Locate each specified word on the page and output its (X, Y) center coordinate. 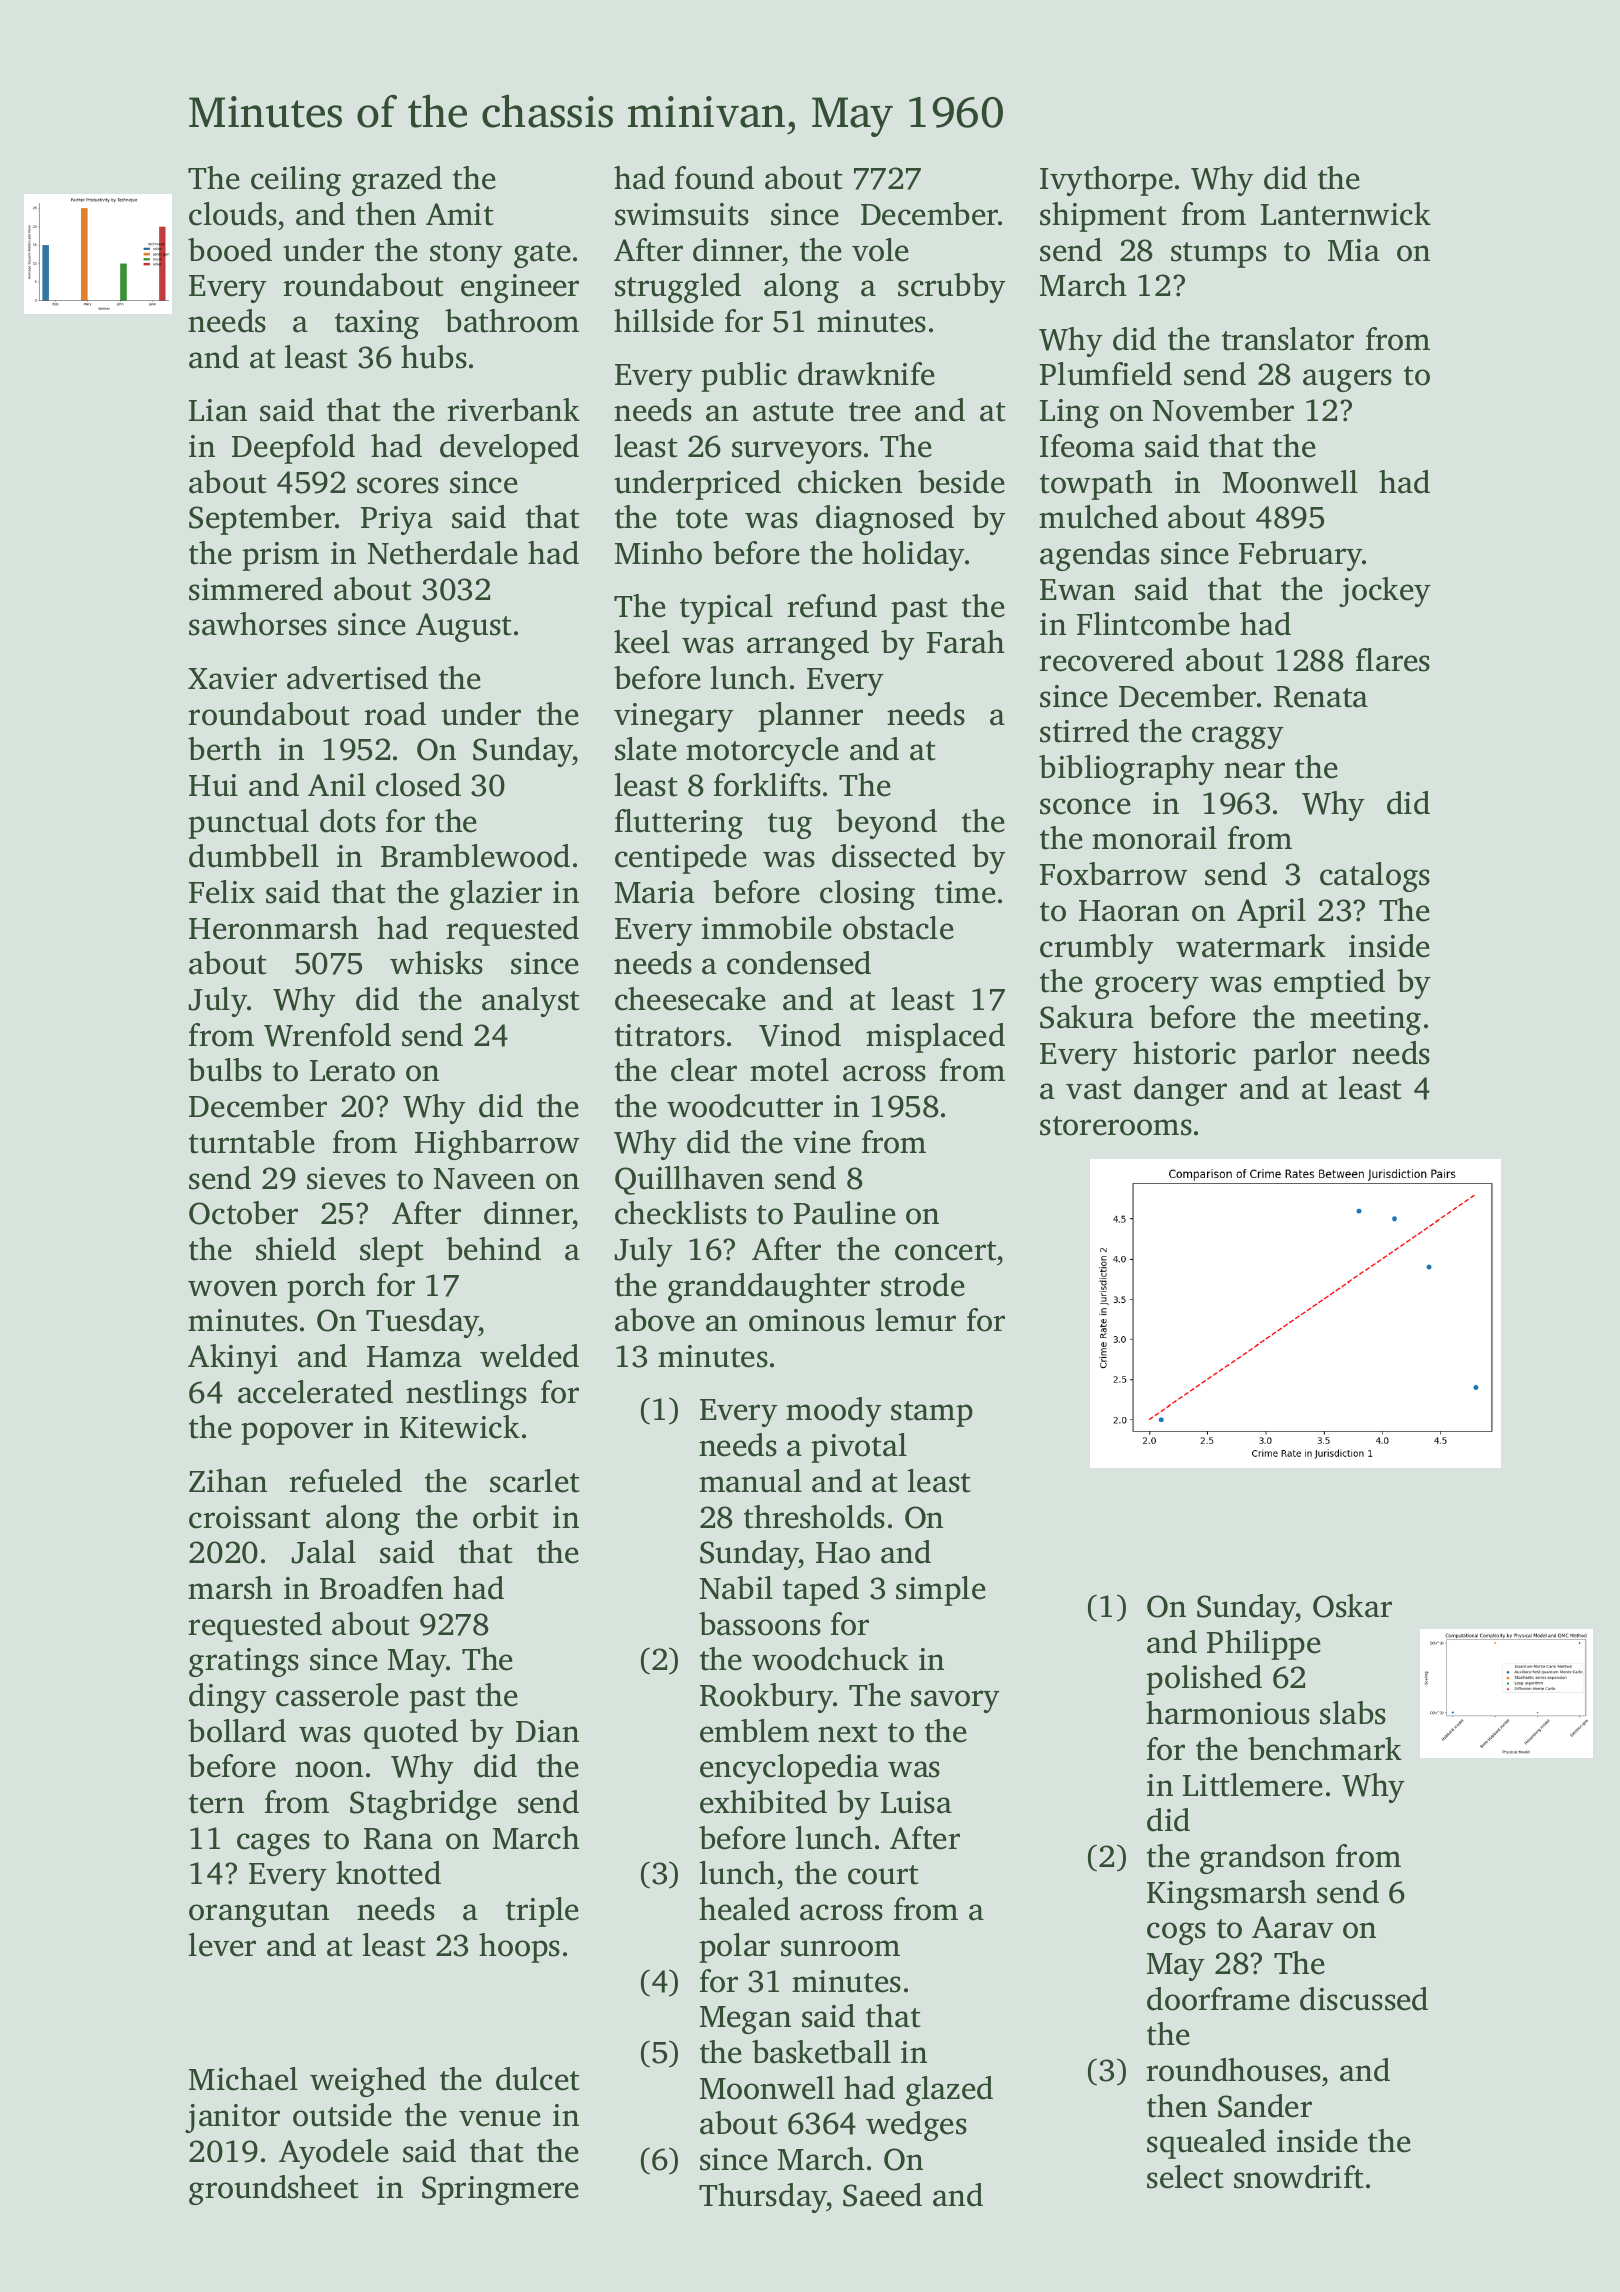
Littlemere (1253, 1785)
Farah (965, 642)
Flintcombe (1153, 624)
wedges (916, 2126)
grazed (397, 181)
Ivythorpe (1106, 181)
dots (348, 821)
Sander (1265, 2106)
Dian (547, 1731)
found (714, 178)
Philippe (1264, 1645)
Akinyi (233, 1359)
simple (941, 1591)
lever (222, 1945)
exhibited (763, 1802)
